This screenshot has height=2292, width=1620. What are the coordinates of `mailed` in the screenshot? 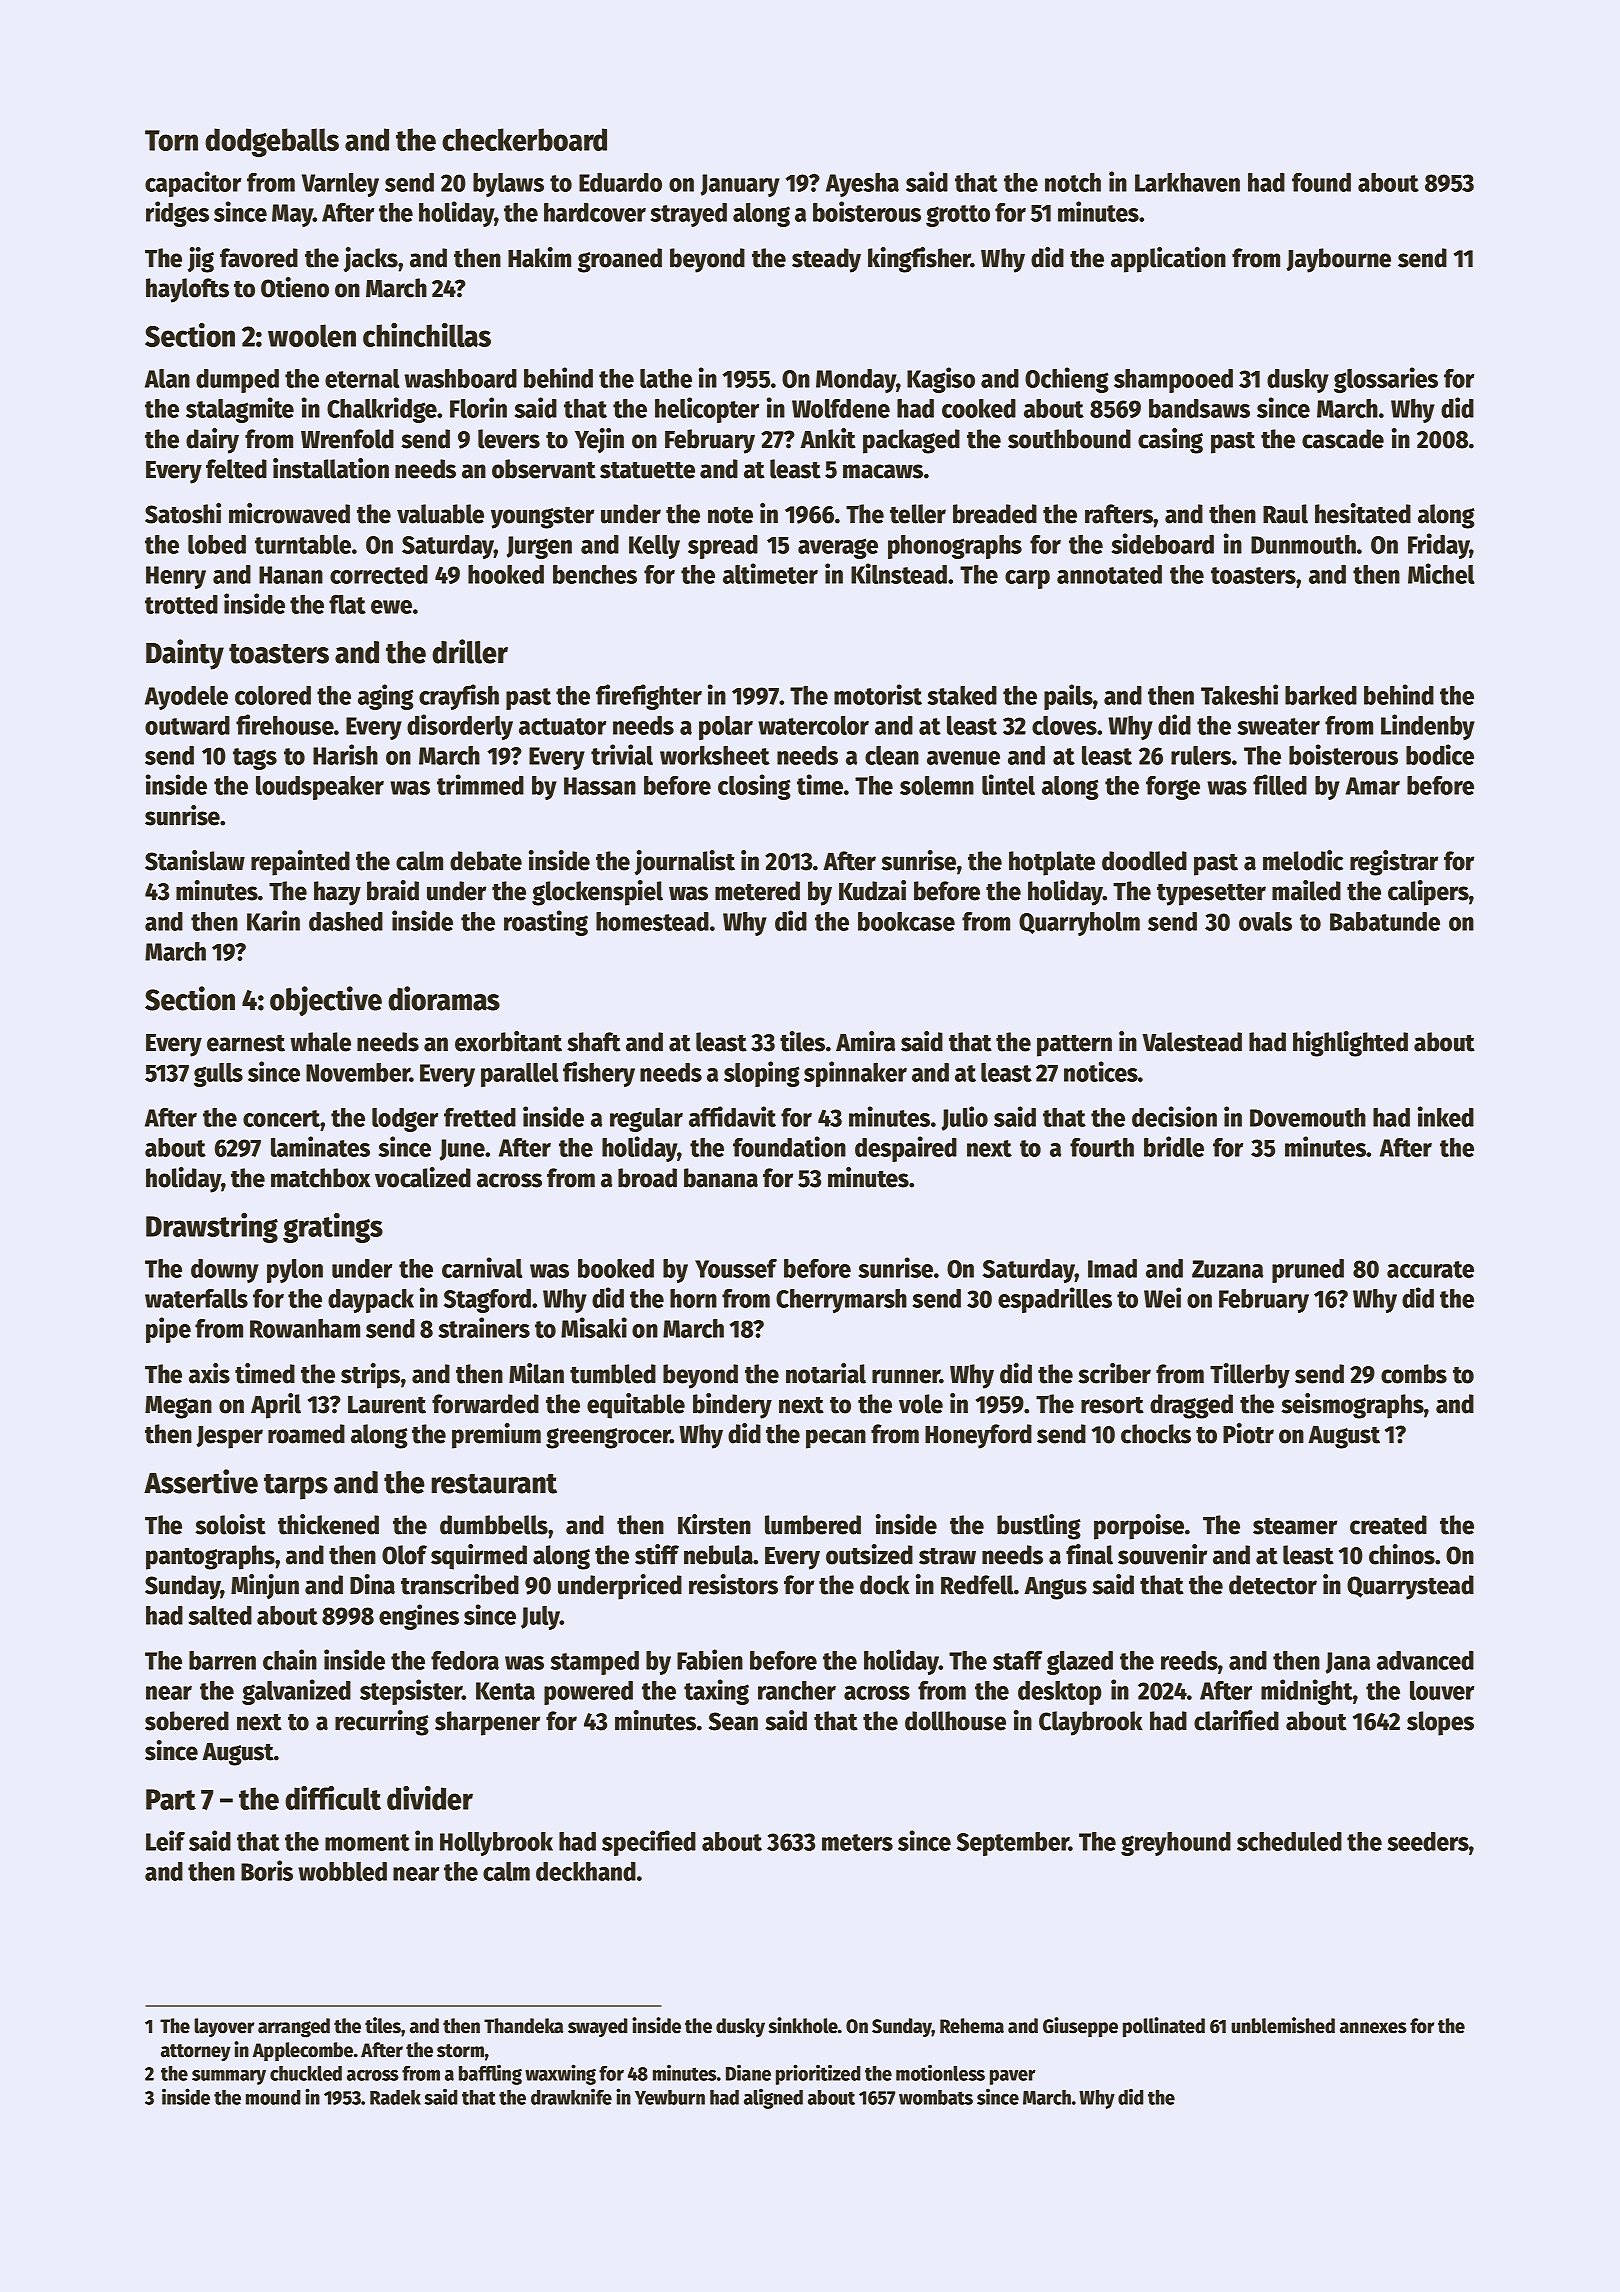 It's located at (1306, 890).
